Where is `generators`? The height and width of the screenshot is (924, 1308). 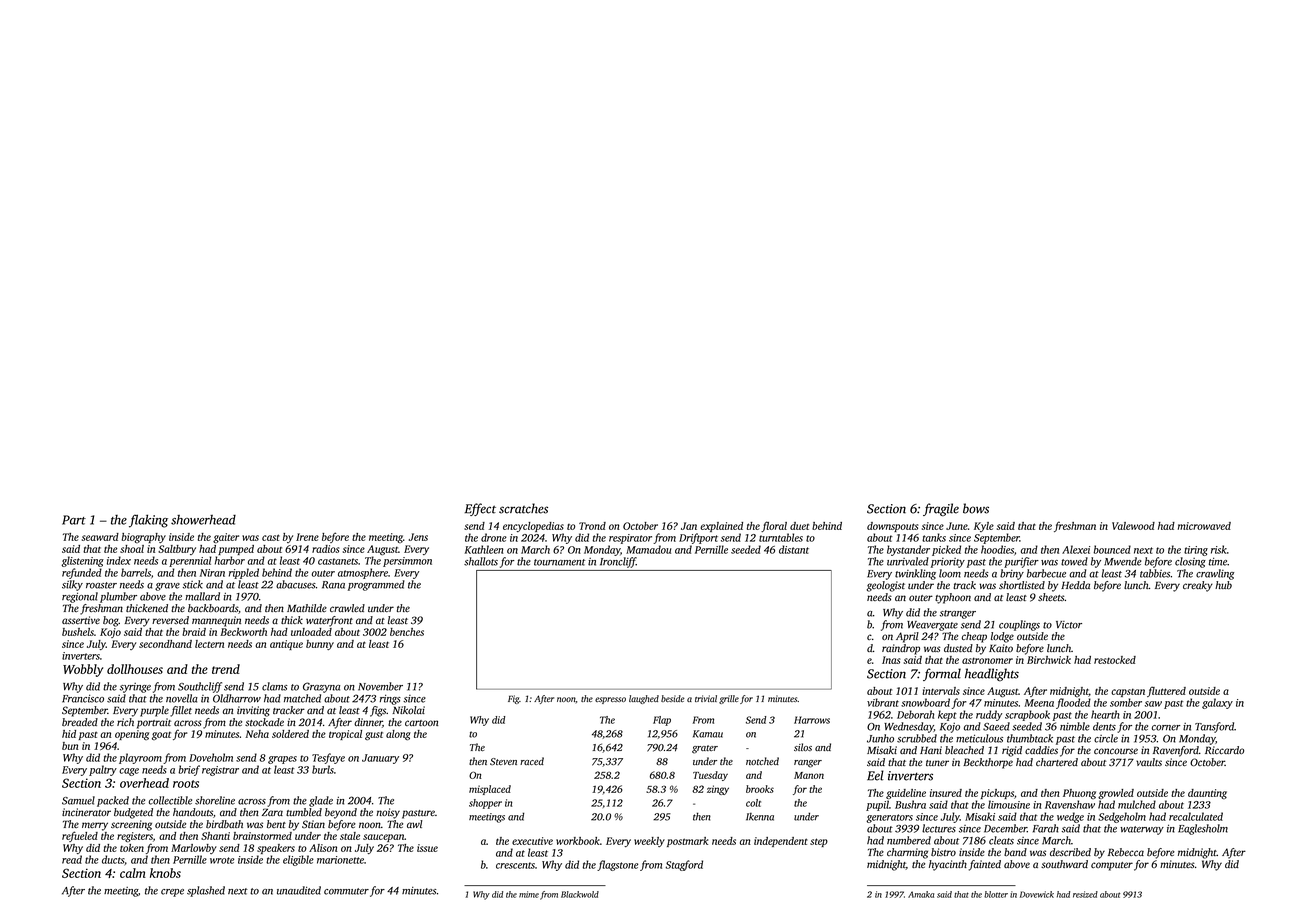 generators is located at coordinates (889, 818).
